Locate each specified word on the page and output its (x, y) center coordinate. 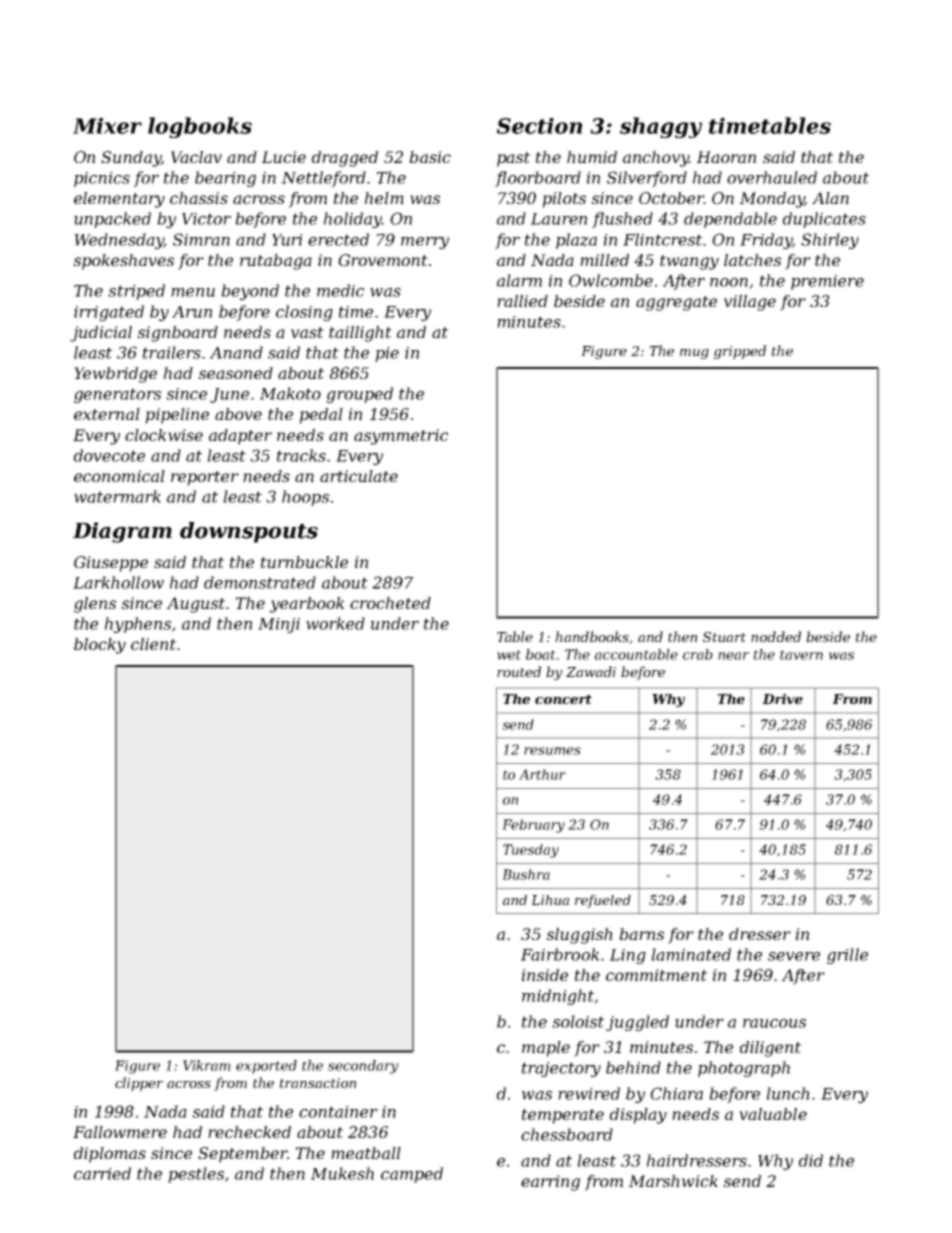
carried (102, 1173)
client (153, 644)
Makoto (290, 393)
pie (387, 354)
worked (335, 623)
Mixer (107, 125)
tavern (801, 655)
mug (694, 354)
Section (539, 125)
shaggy (661, 127)
